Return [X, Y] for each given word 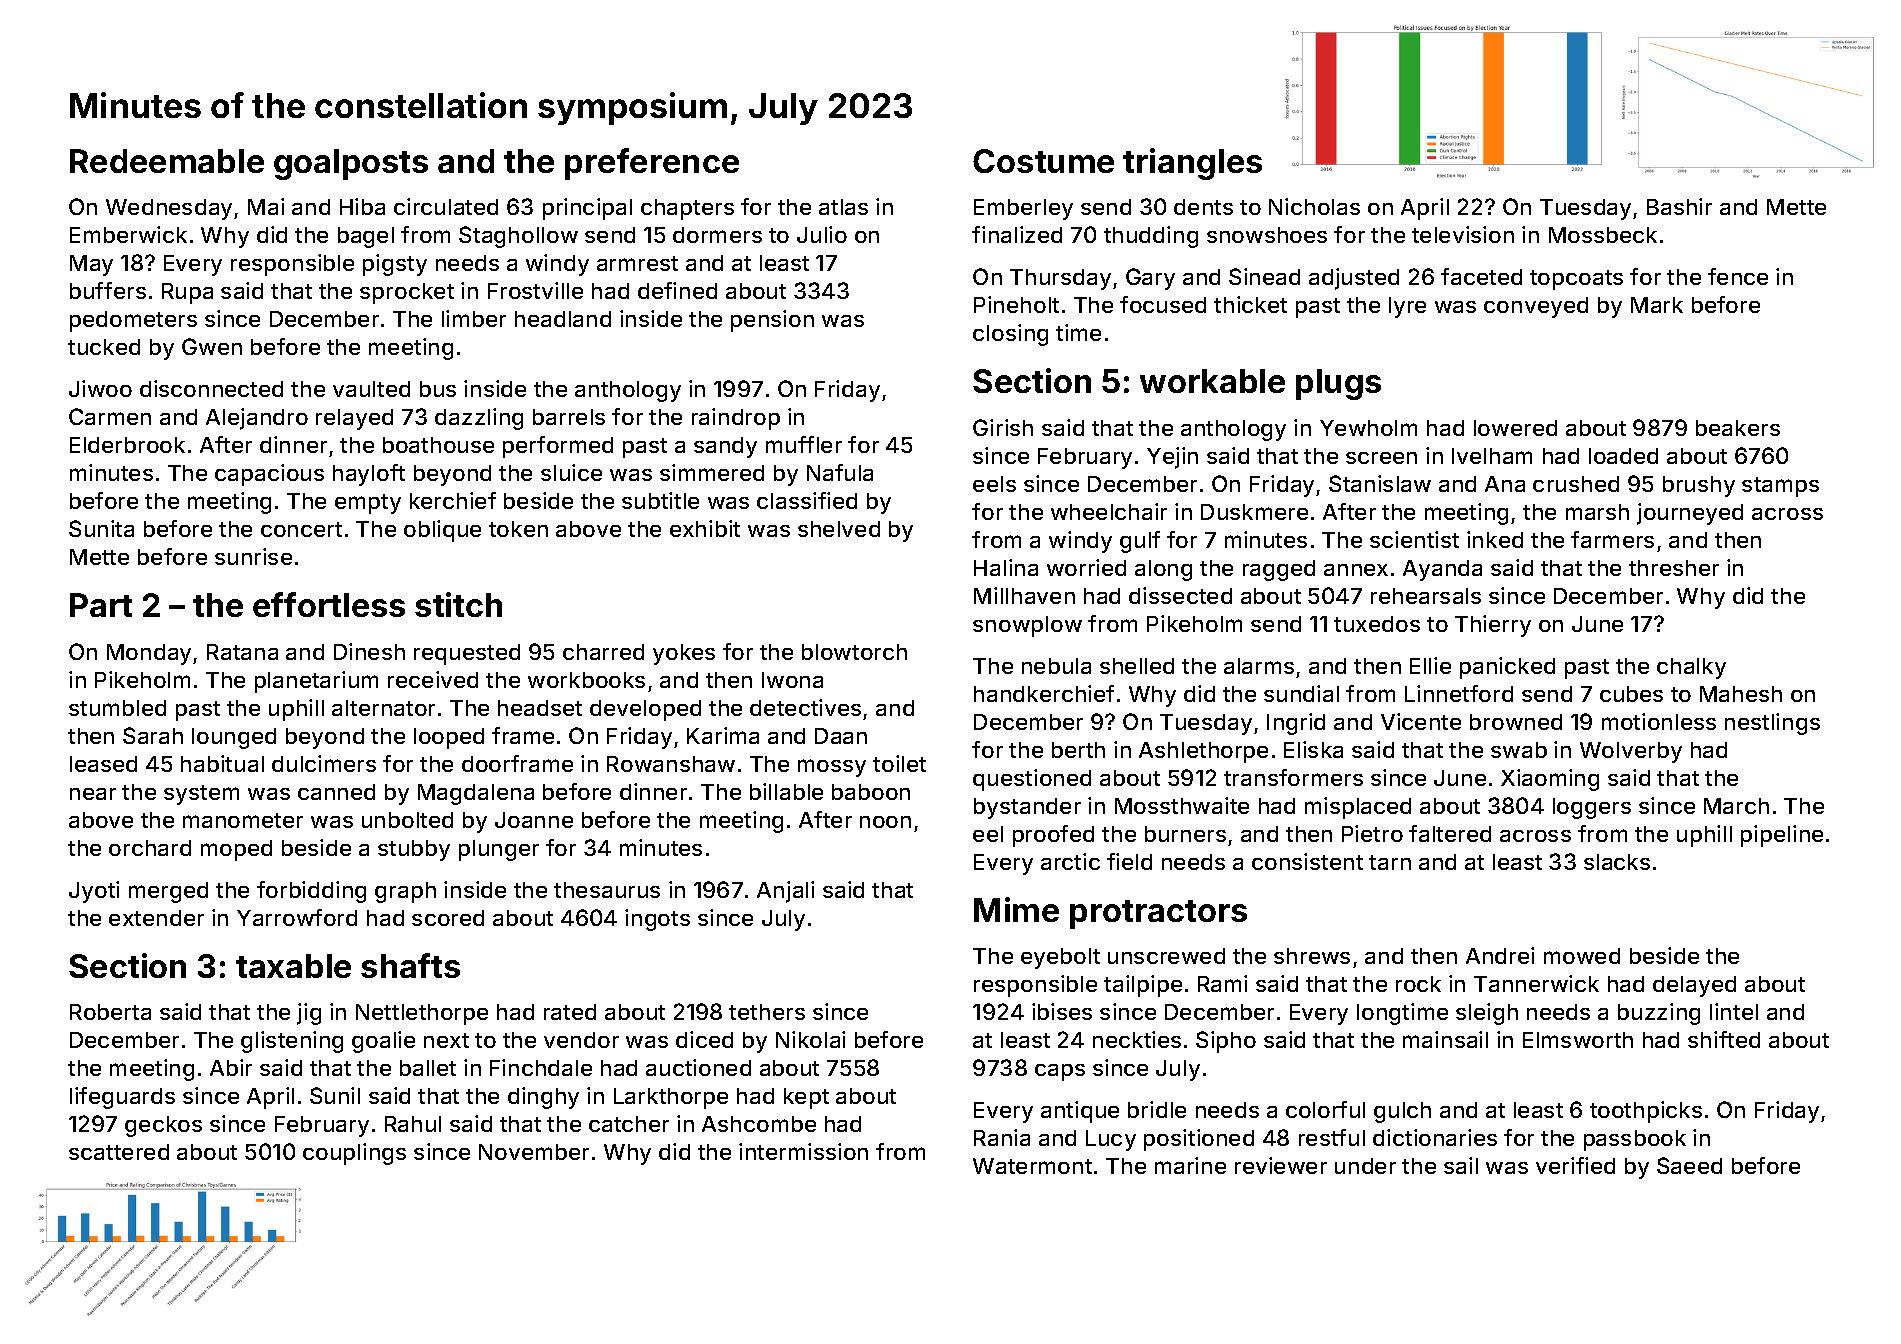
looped [449, 738]
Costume [1043, 161]
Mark [1657, 305]
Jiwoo [100, 388]
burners [1185, 834]
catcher [629, 1124]
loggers [1592, 808]
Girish [1003, 427]
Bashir [1679, 206]
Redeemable [167, 161]
